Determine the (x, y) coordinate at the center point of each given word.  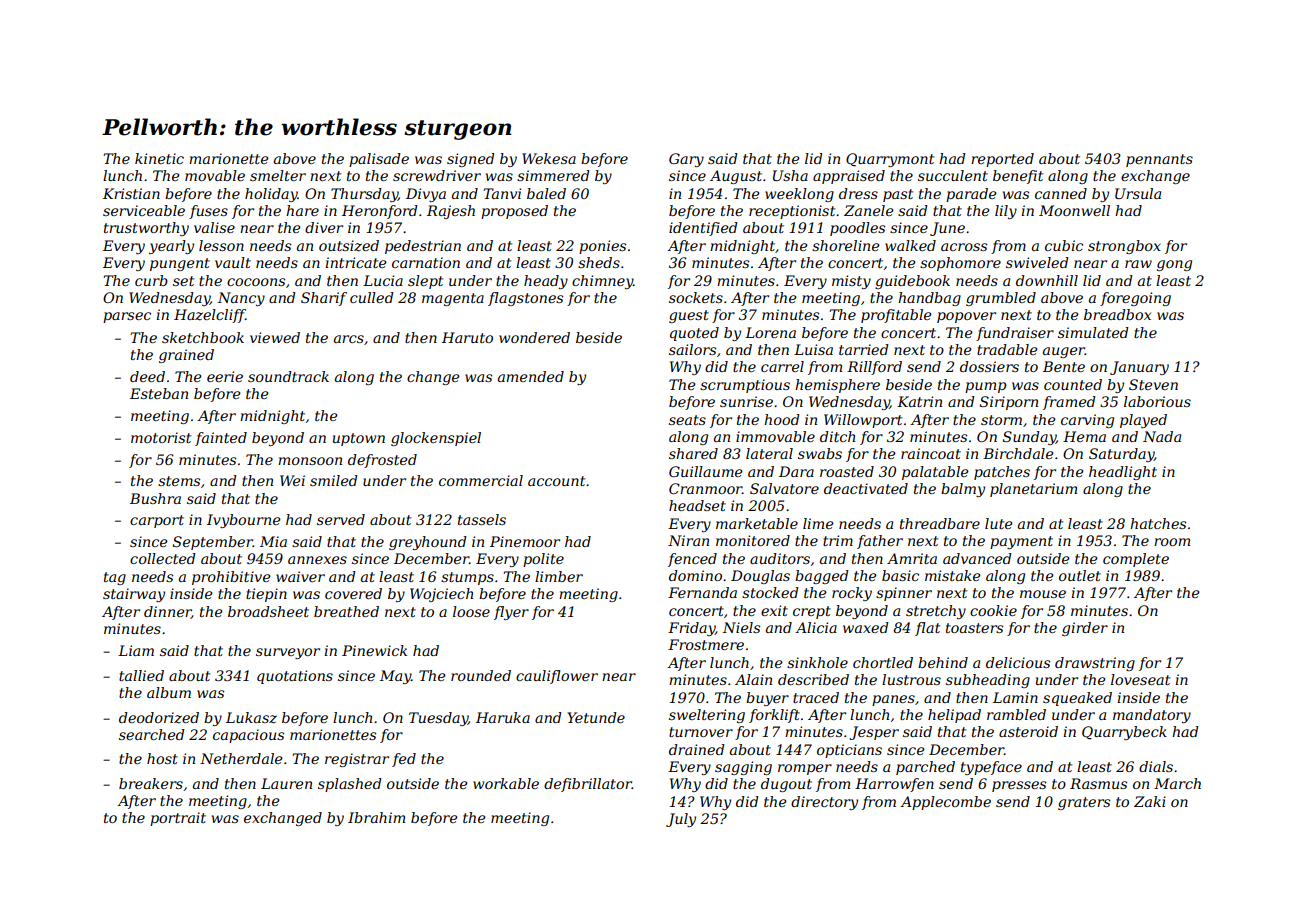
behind (943, 662)
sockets (696, 297)
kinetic (159, 158)
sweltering (707, 716)
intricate (356, 262)
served (341, 519)
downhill (1047, 280)
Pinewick (374, 650)
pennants (1159, 160)
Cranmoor (705, 488)
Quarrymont (890, 160)
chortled (883, 662)
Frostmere (706, 644)
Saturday (1121, 455)
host (162, 758)
